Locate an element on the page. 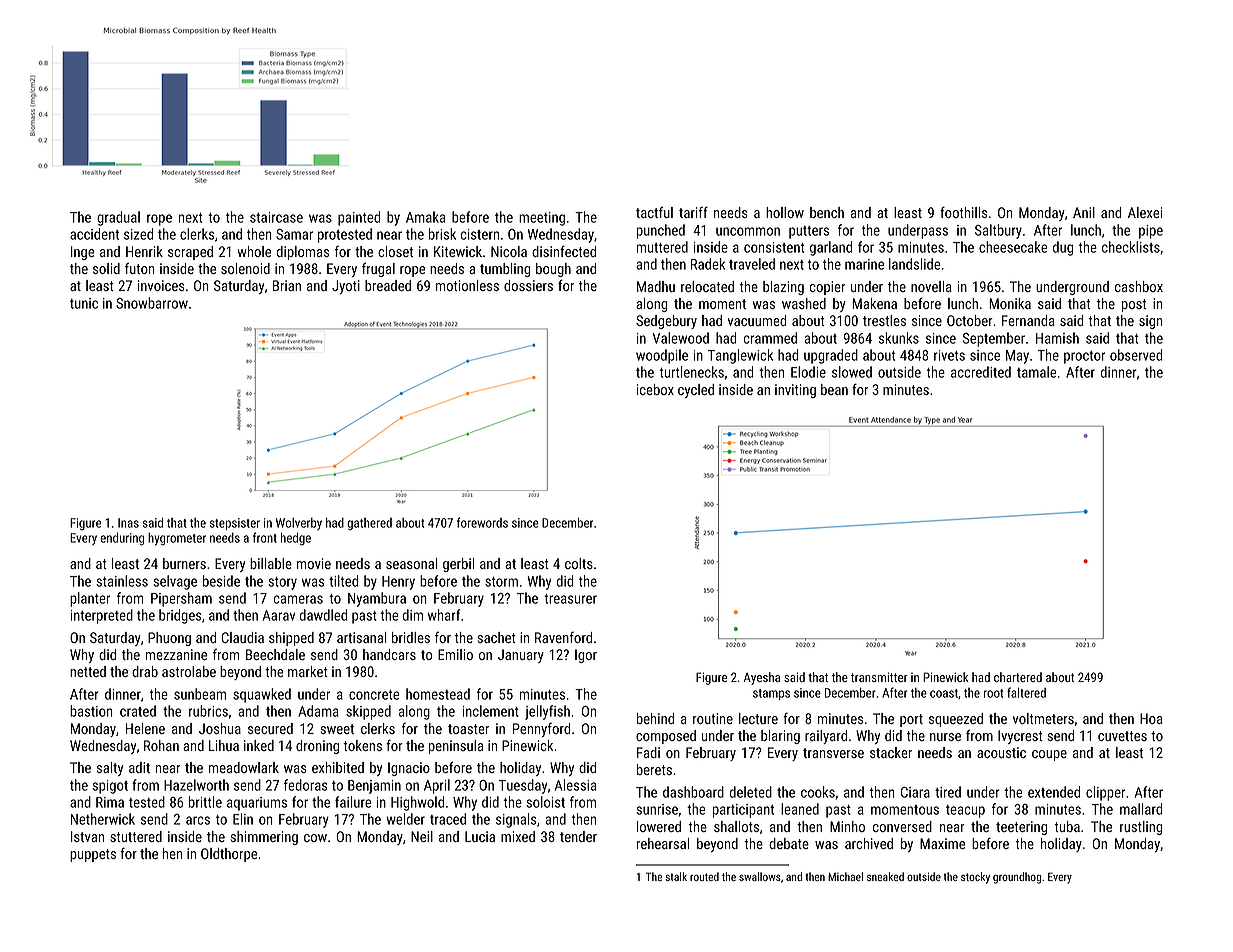 Image resolution: width=1233 pixels, height=952 pixels. faltered is located at coordinates (1026, 692).
